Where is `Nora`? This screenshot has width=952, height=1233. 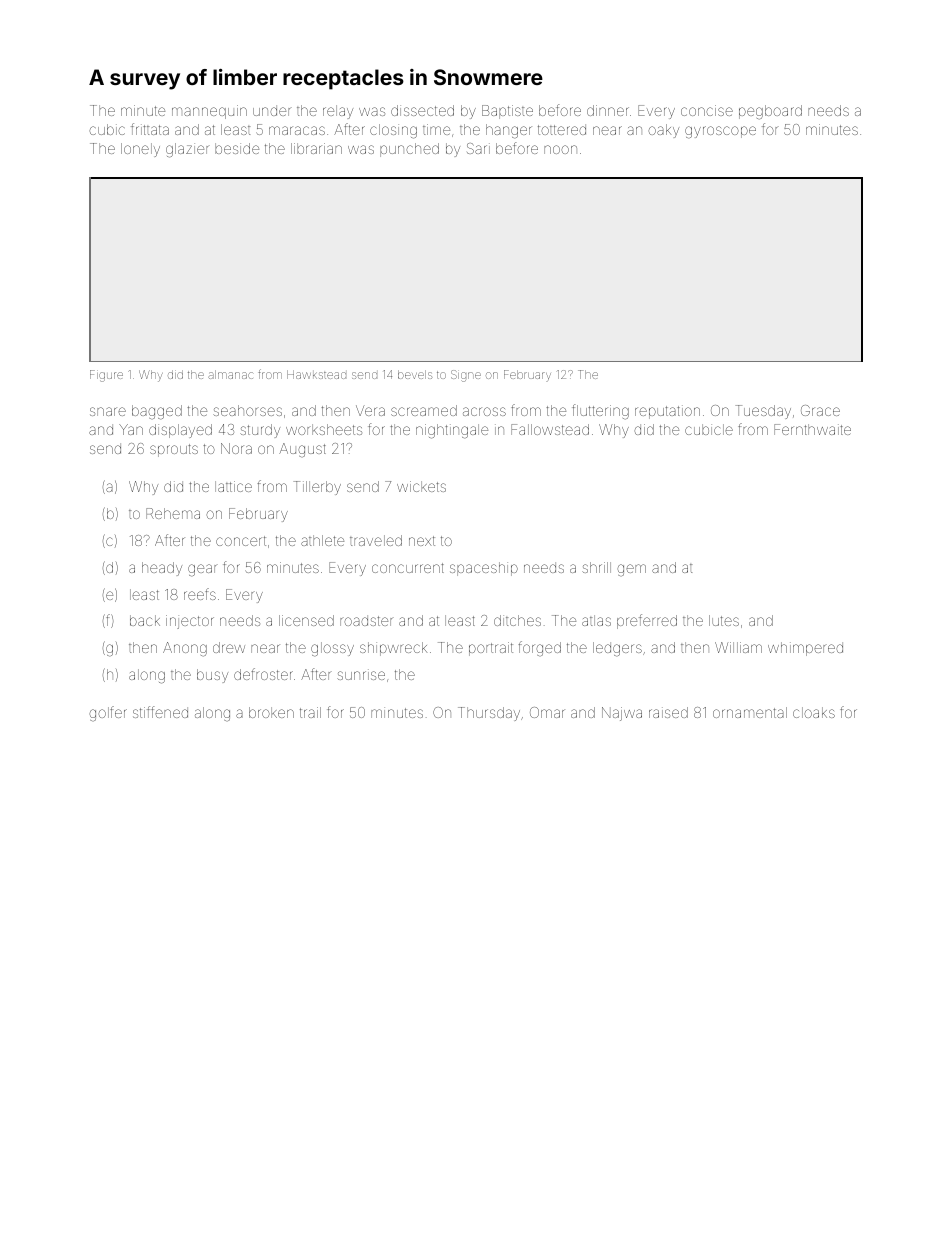
Nora is located at coordinates (236, 448).
